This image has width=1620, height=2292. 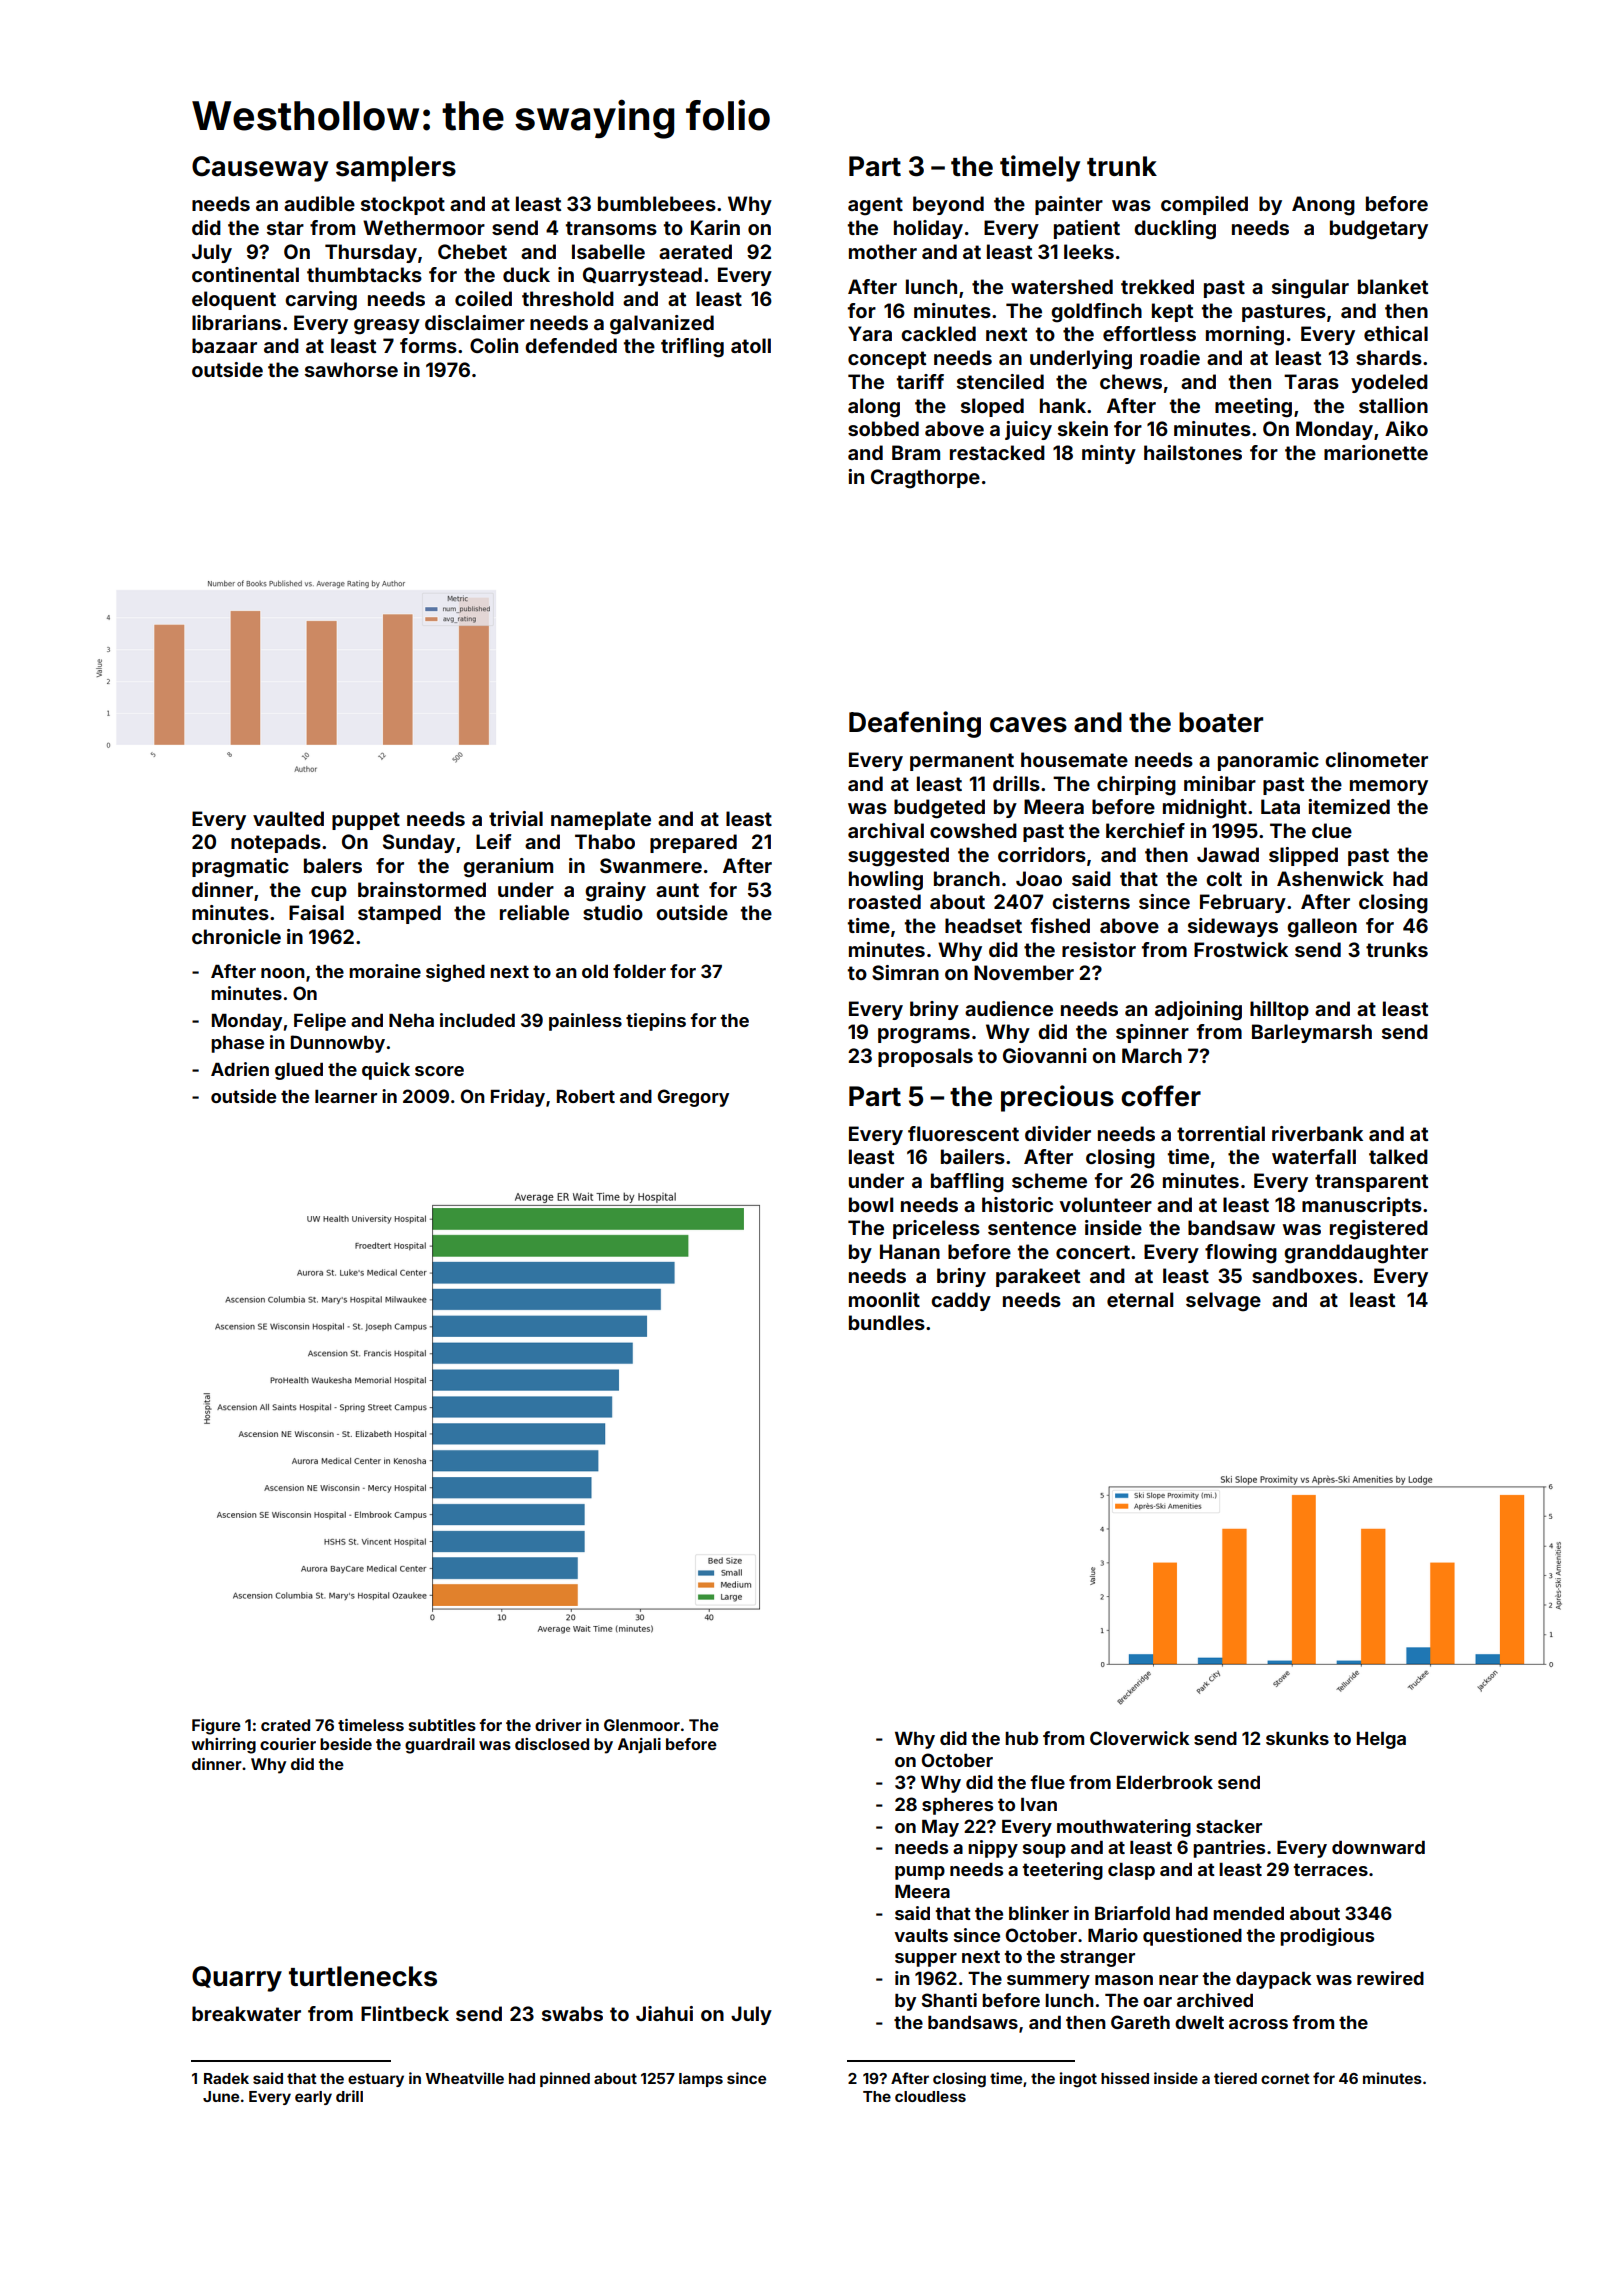 What do you see at coordinates (1381, 1740) in the image?
I see `Helga` at bounding box center [1381, 1740].
